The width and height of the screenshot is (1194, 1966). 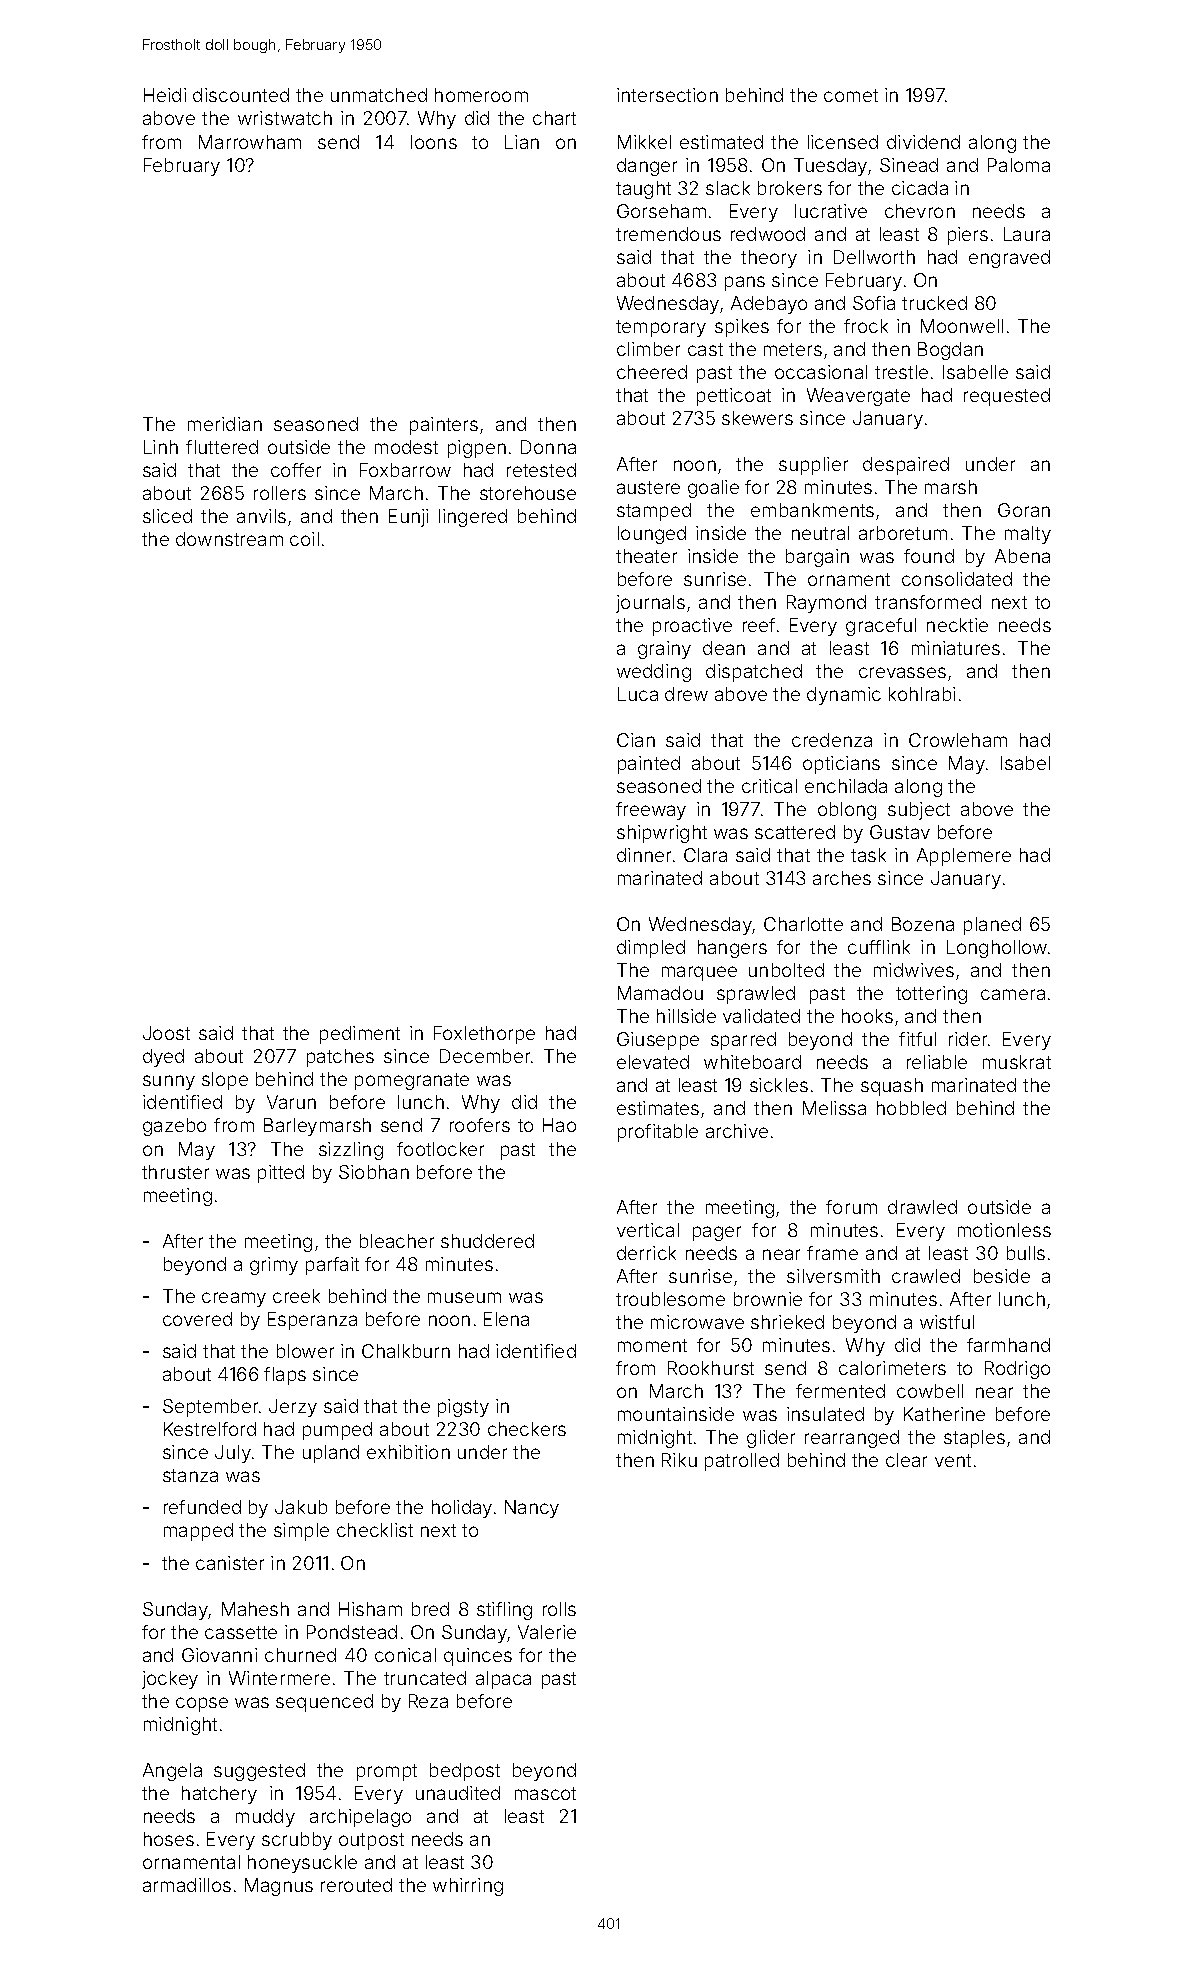 I want to click on crevasses, so click(x=902, y=672).
